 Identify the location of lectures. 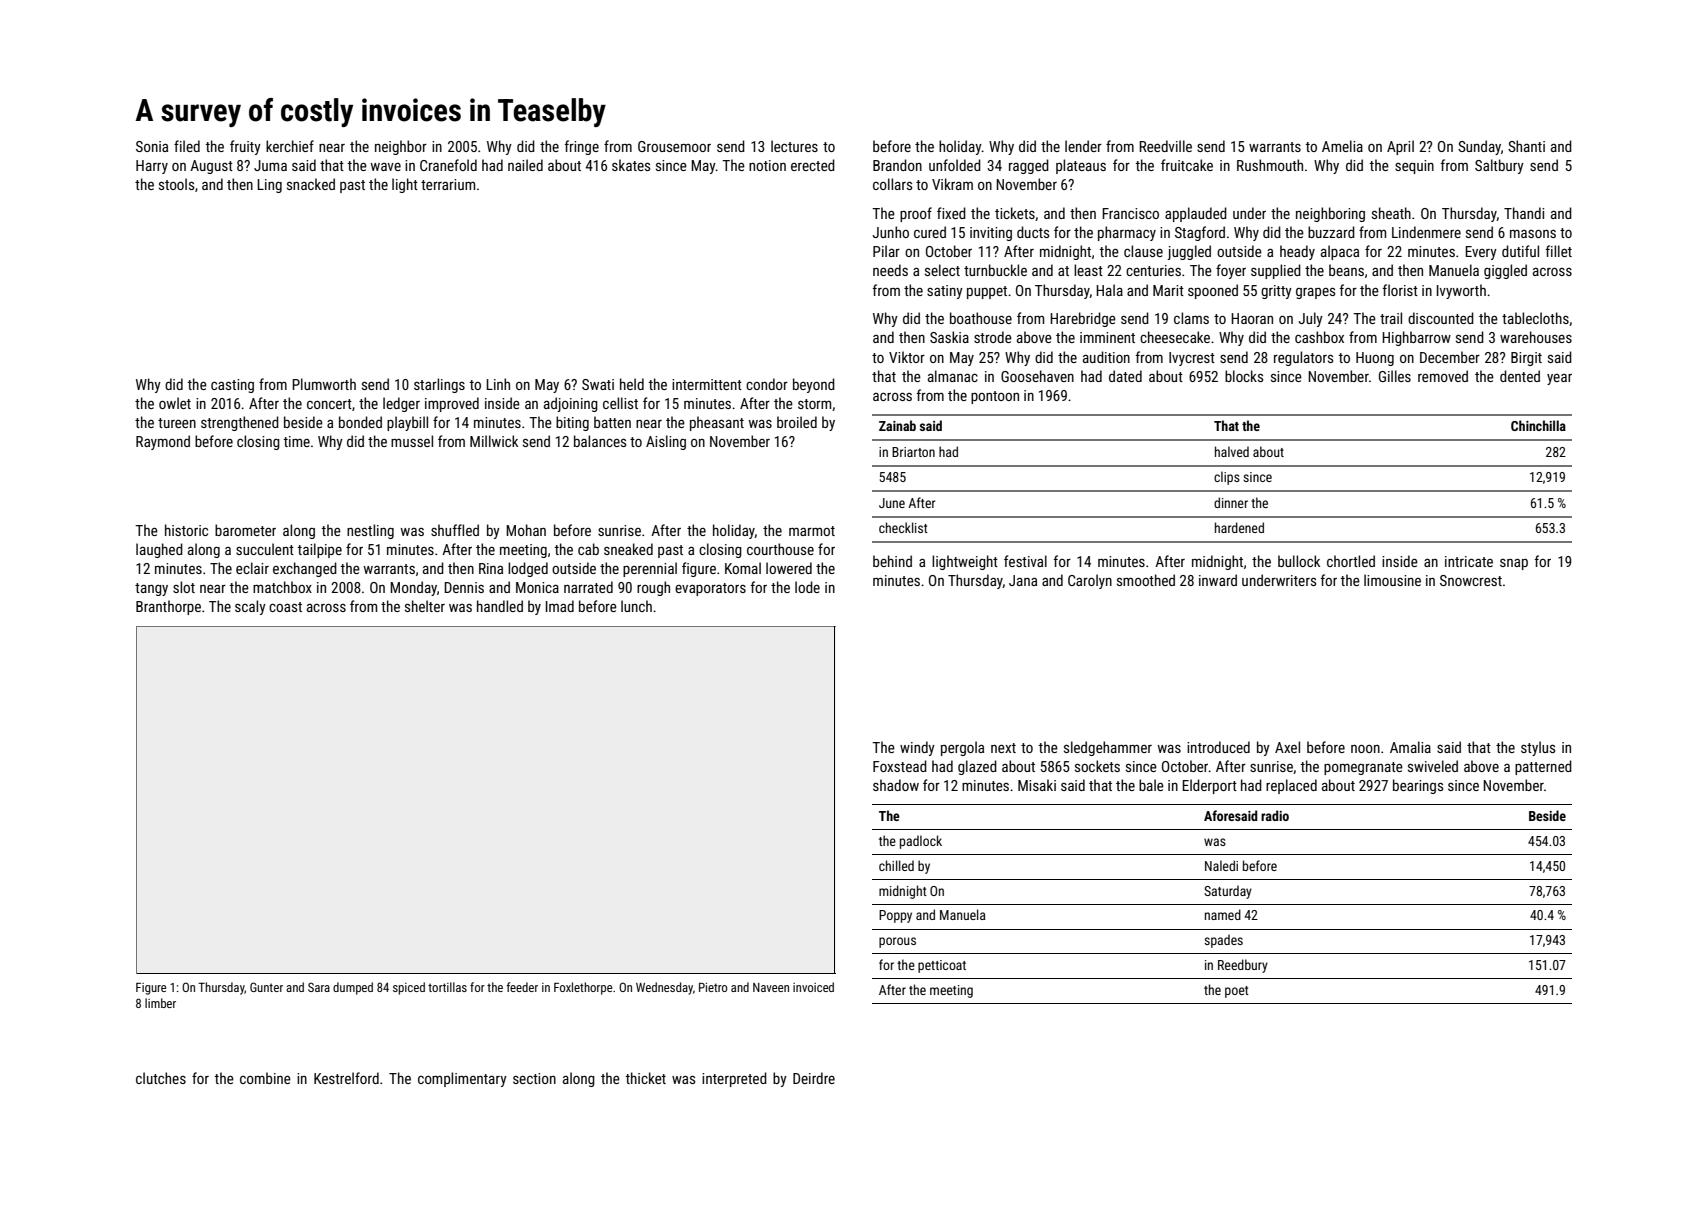
(794, 146).
